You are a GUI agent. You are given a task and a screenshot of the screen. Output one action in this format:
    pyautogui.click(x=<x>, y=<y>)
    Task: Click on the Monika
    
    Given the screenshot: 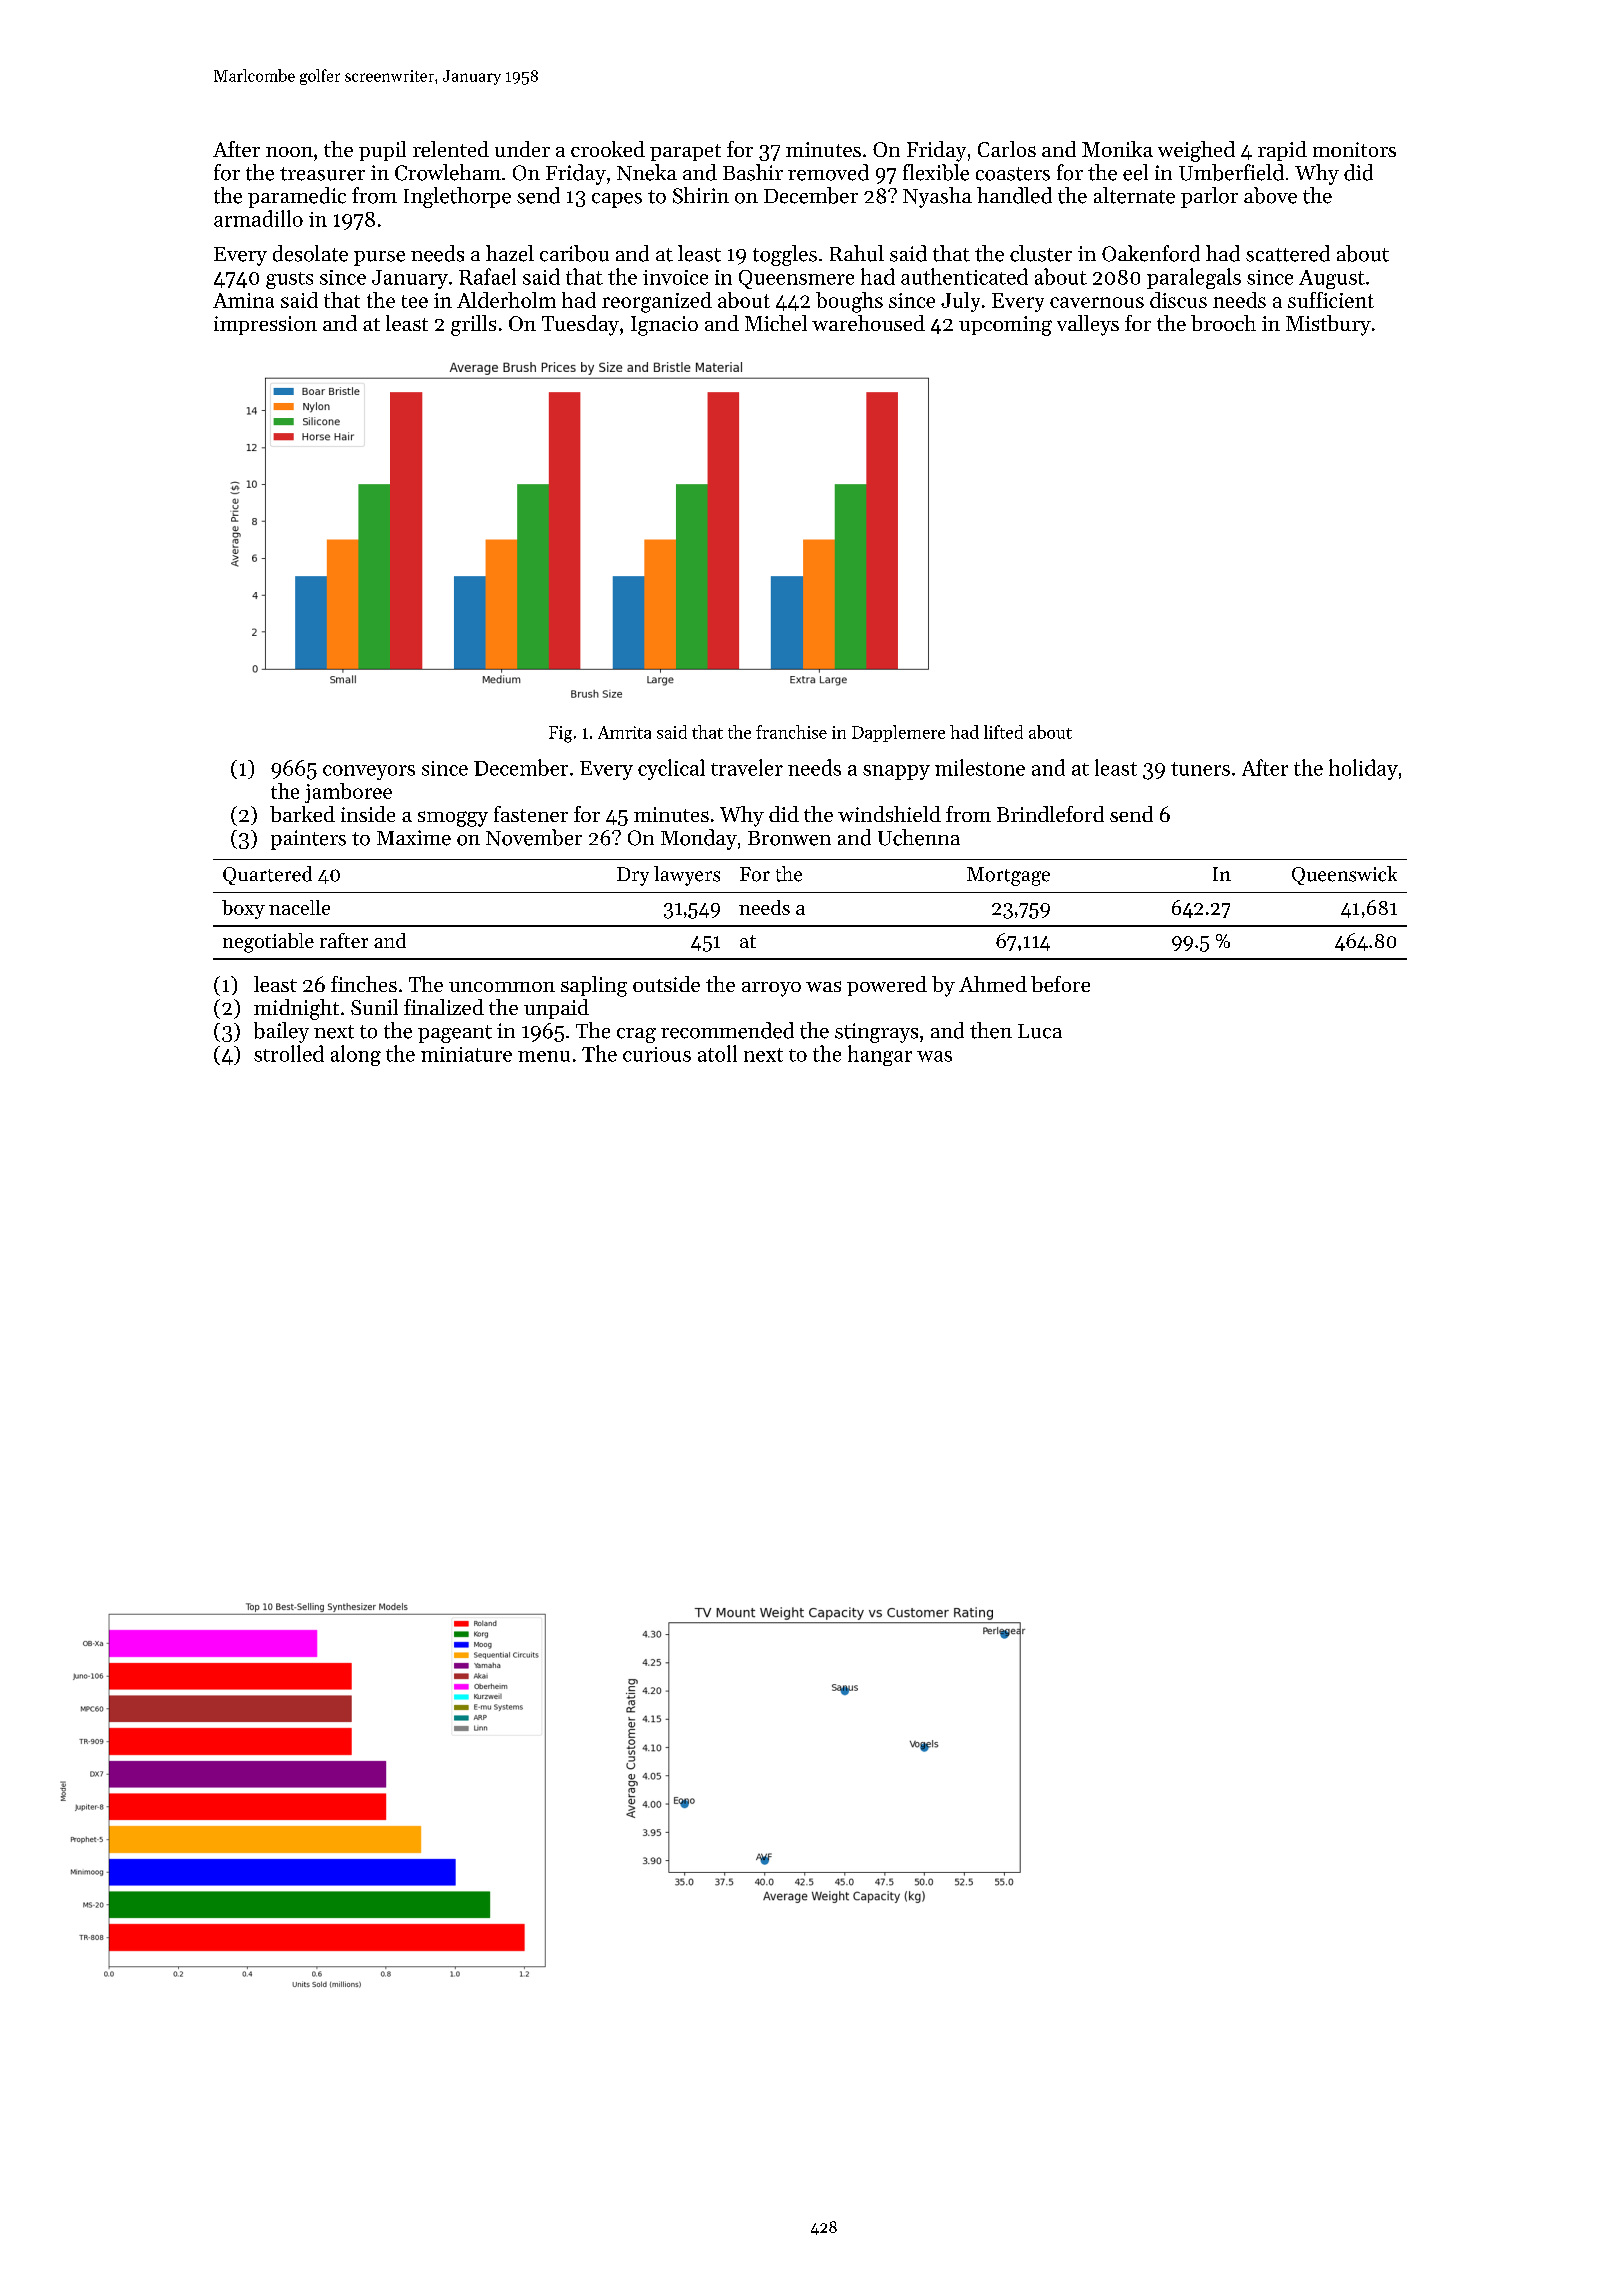 What is the action you would take?
    pyautogui.click(x=1117, y=149)
